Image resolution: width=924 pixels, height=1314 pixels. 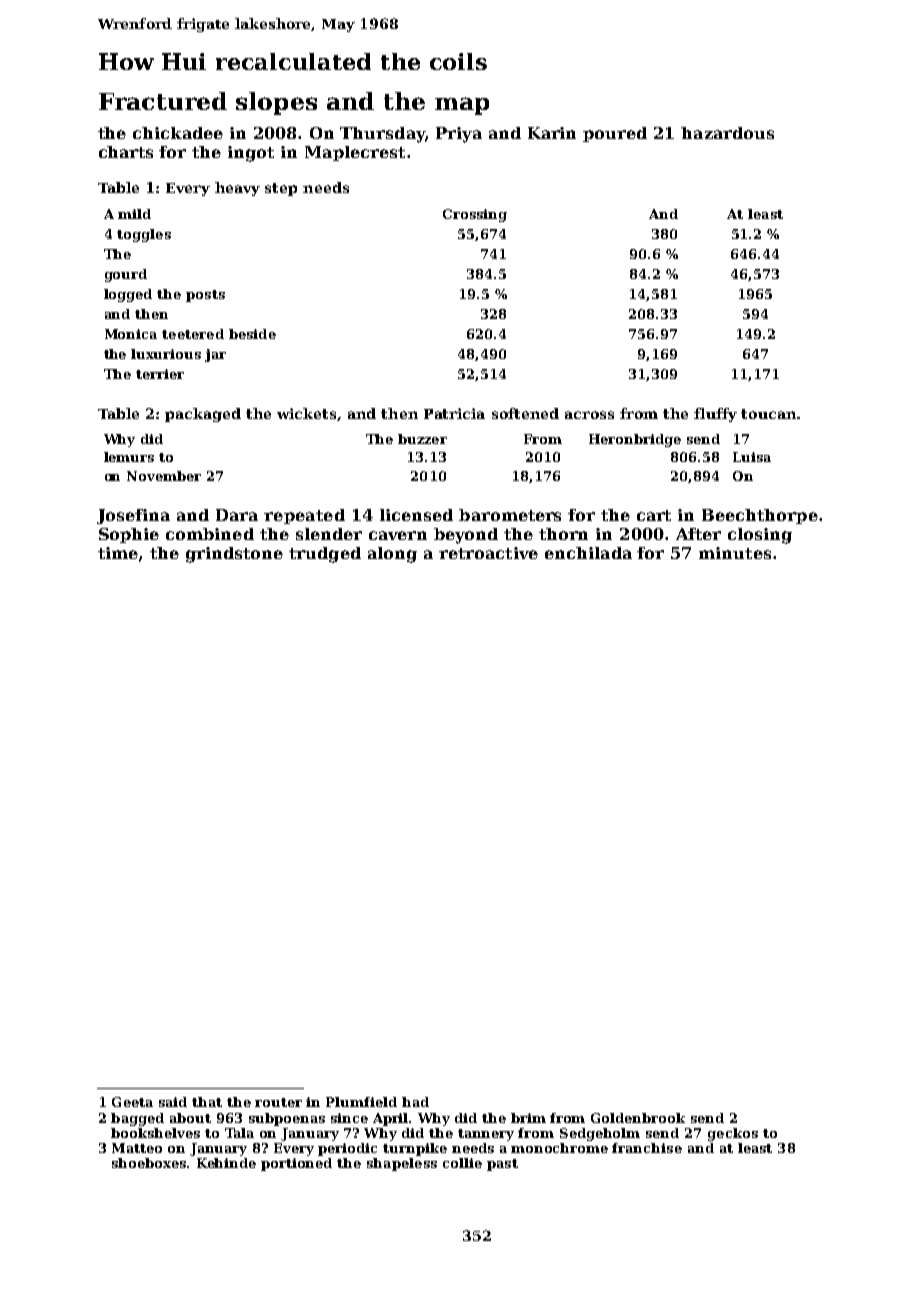 I want to click on slopes, so click(x=276, y=103).
